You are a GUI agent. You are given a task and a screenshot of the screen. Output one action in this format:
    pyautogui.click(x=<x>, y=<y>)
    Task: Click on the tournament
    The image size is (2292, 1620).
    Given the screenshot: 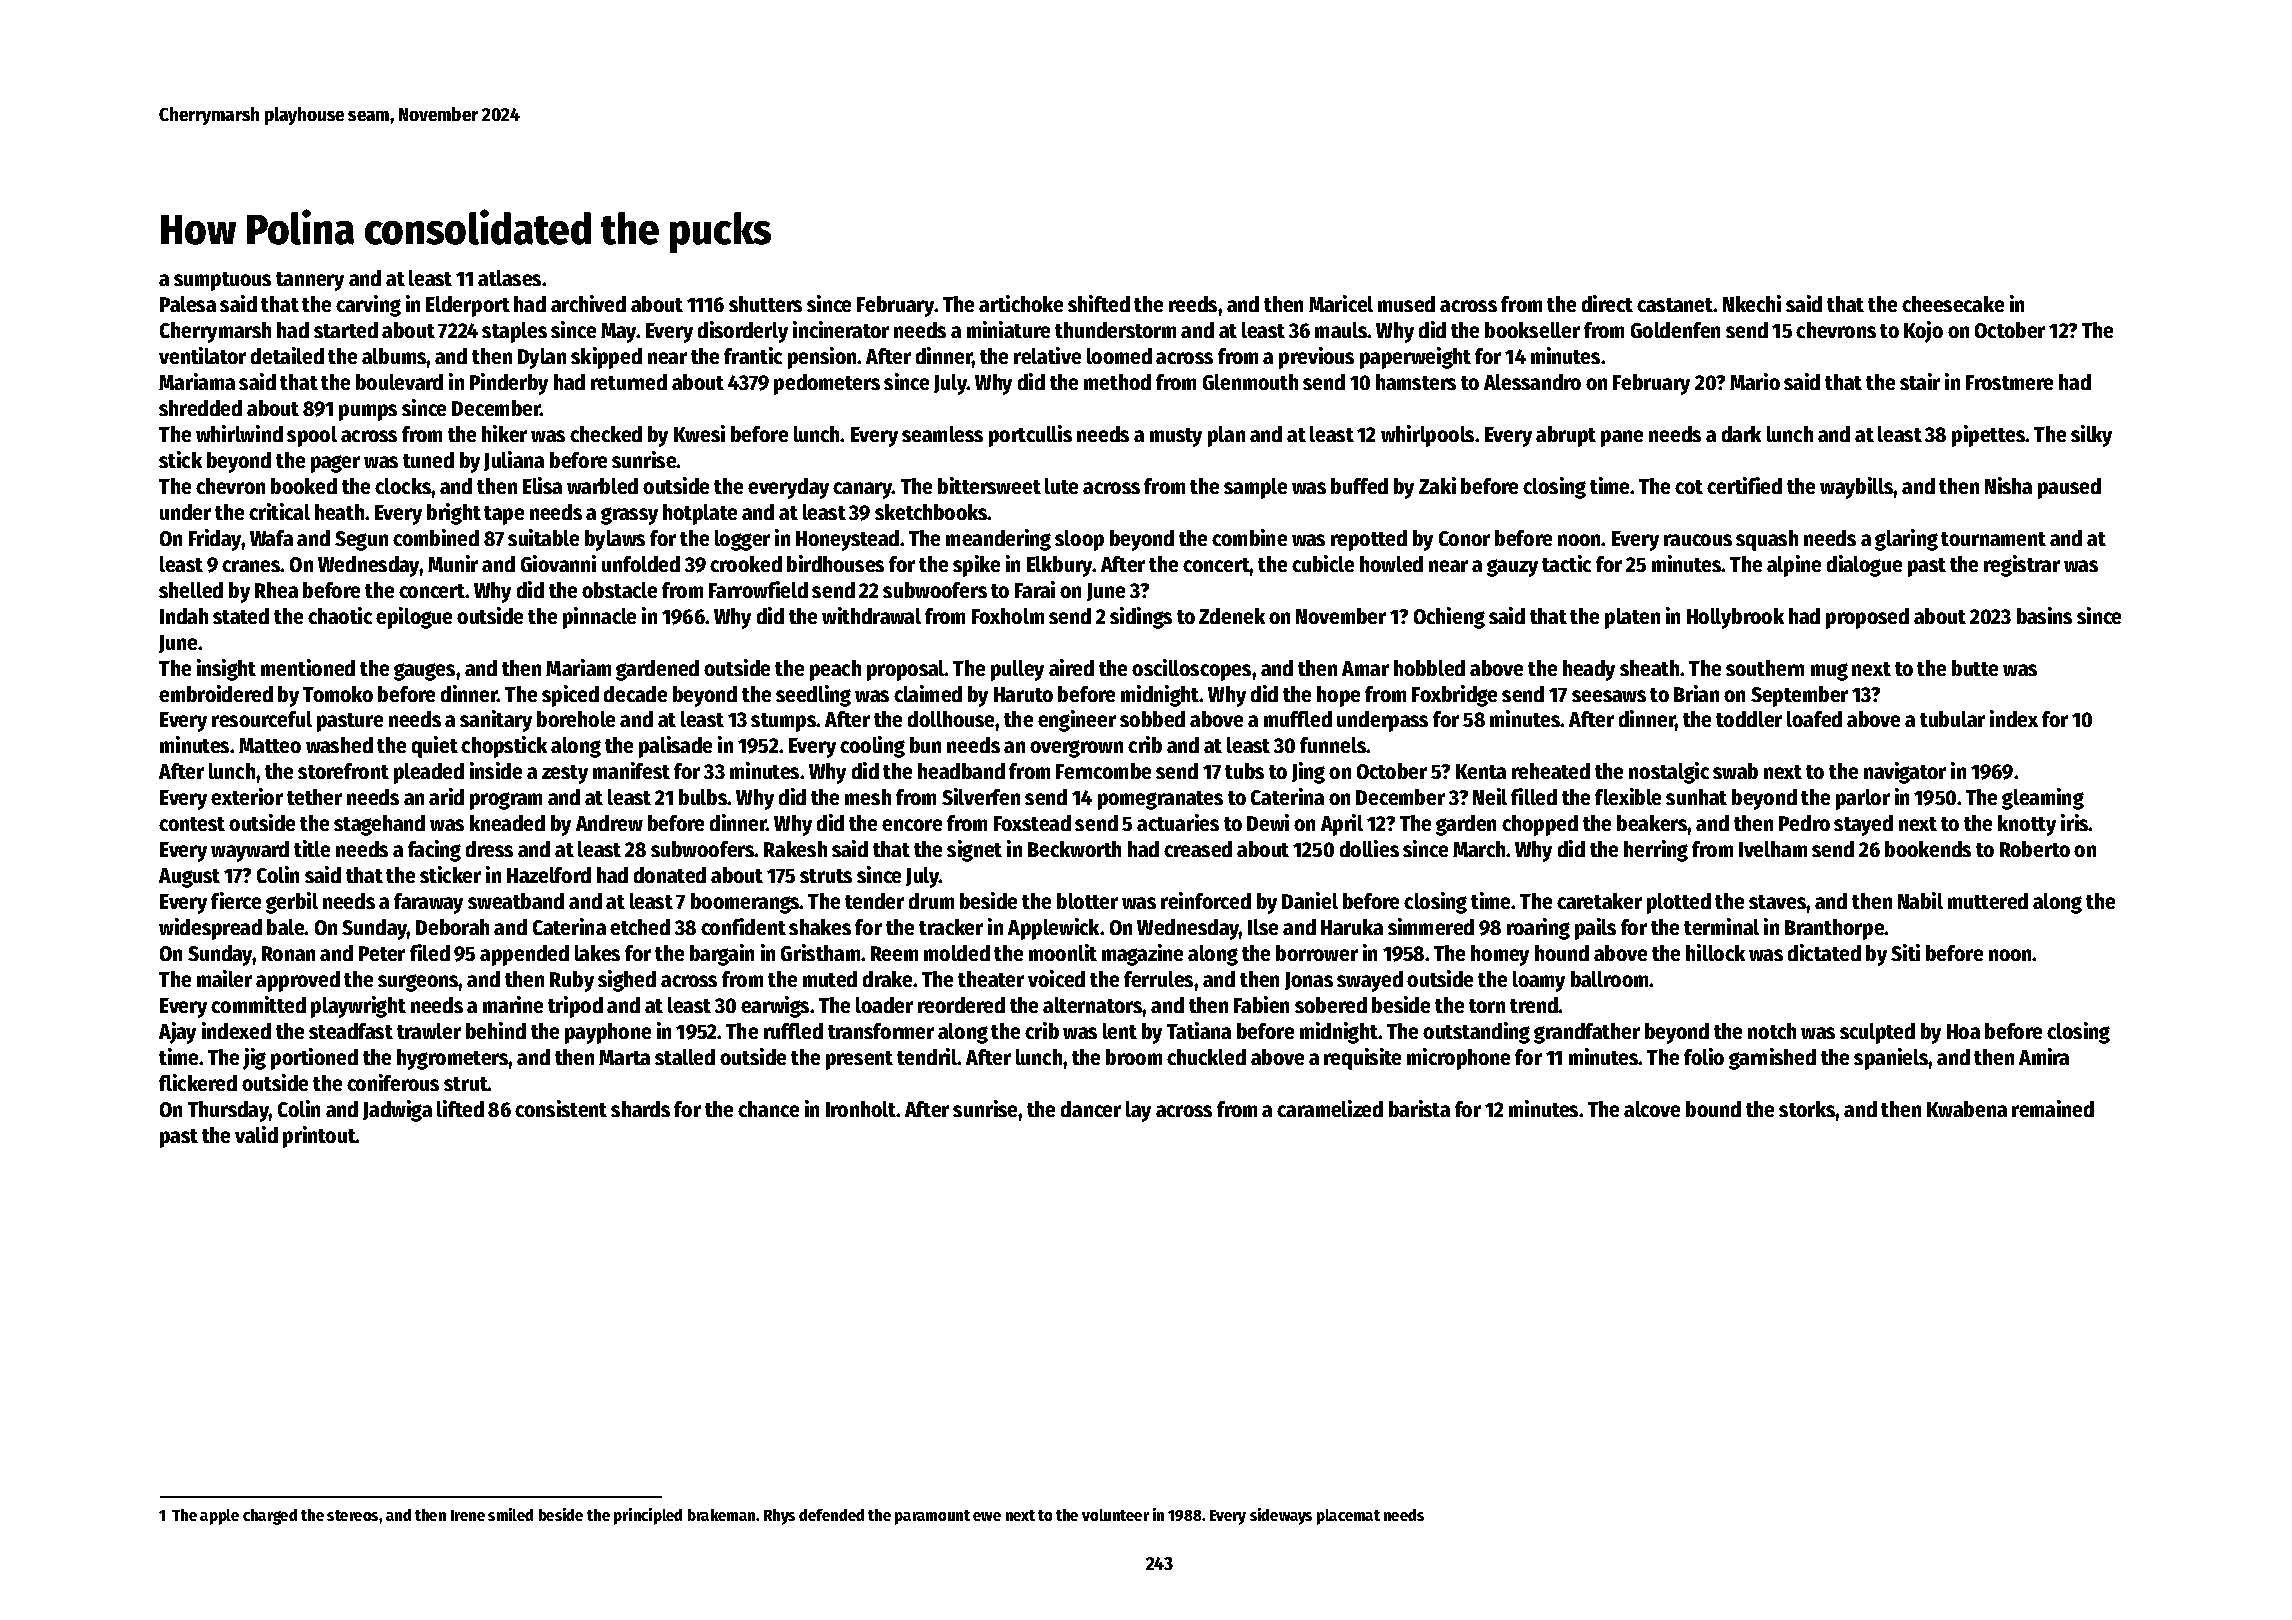 What is the action you would take?
    pyautogui.click(x=1993, y=539)
